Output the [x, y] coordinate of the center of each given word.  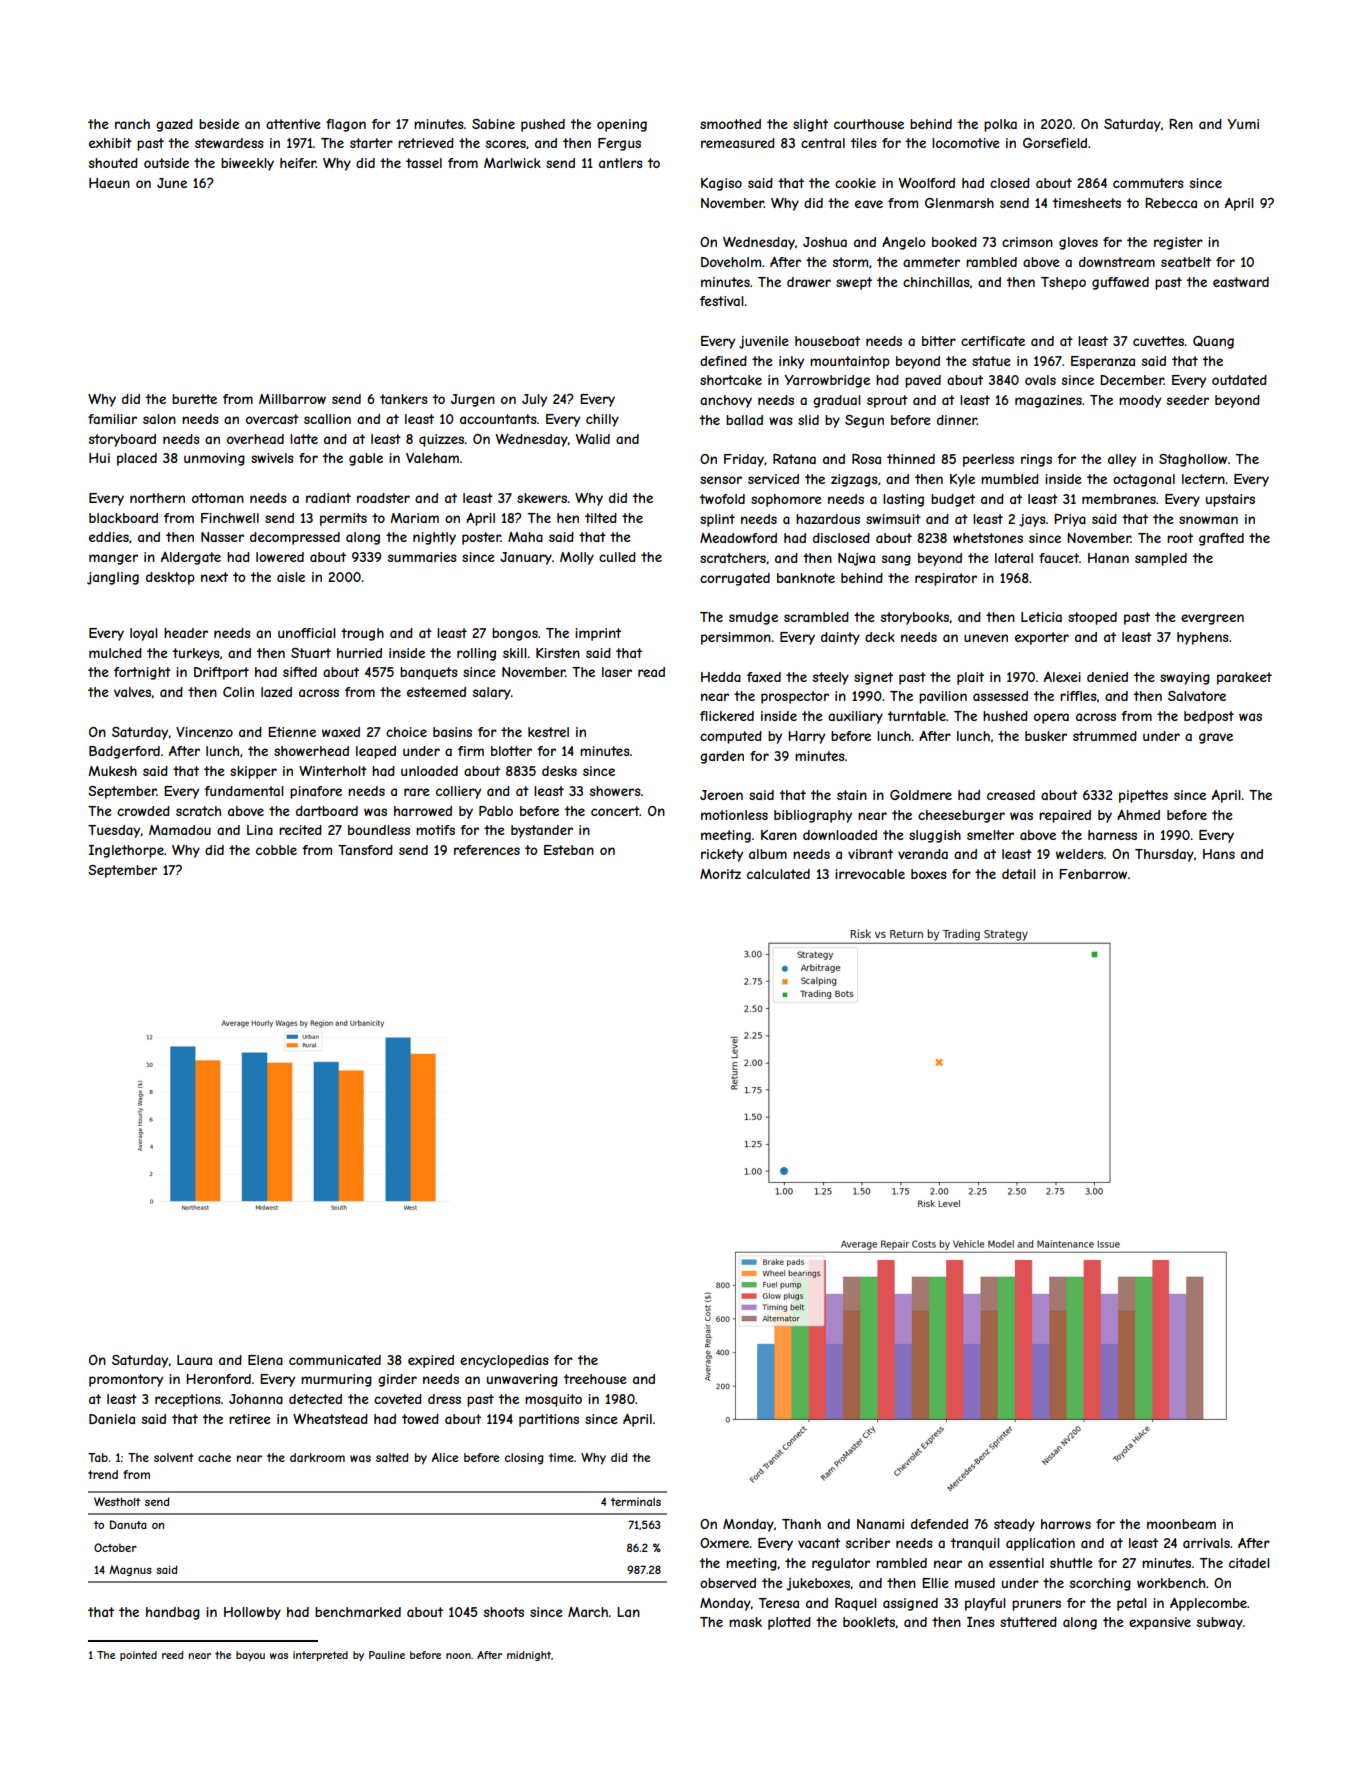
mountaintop [850, 362]
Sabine [493, 124]
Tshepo [1063, 283]
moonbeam [1181, 1524]
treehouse [595, 1379]
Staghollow [1193, 460]
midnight [529, 1656]
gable [366, 459]
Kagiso [721, 184]
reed [172, 1655]
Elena [265, 1360]
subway [1220, 1623]
